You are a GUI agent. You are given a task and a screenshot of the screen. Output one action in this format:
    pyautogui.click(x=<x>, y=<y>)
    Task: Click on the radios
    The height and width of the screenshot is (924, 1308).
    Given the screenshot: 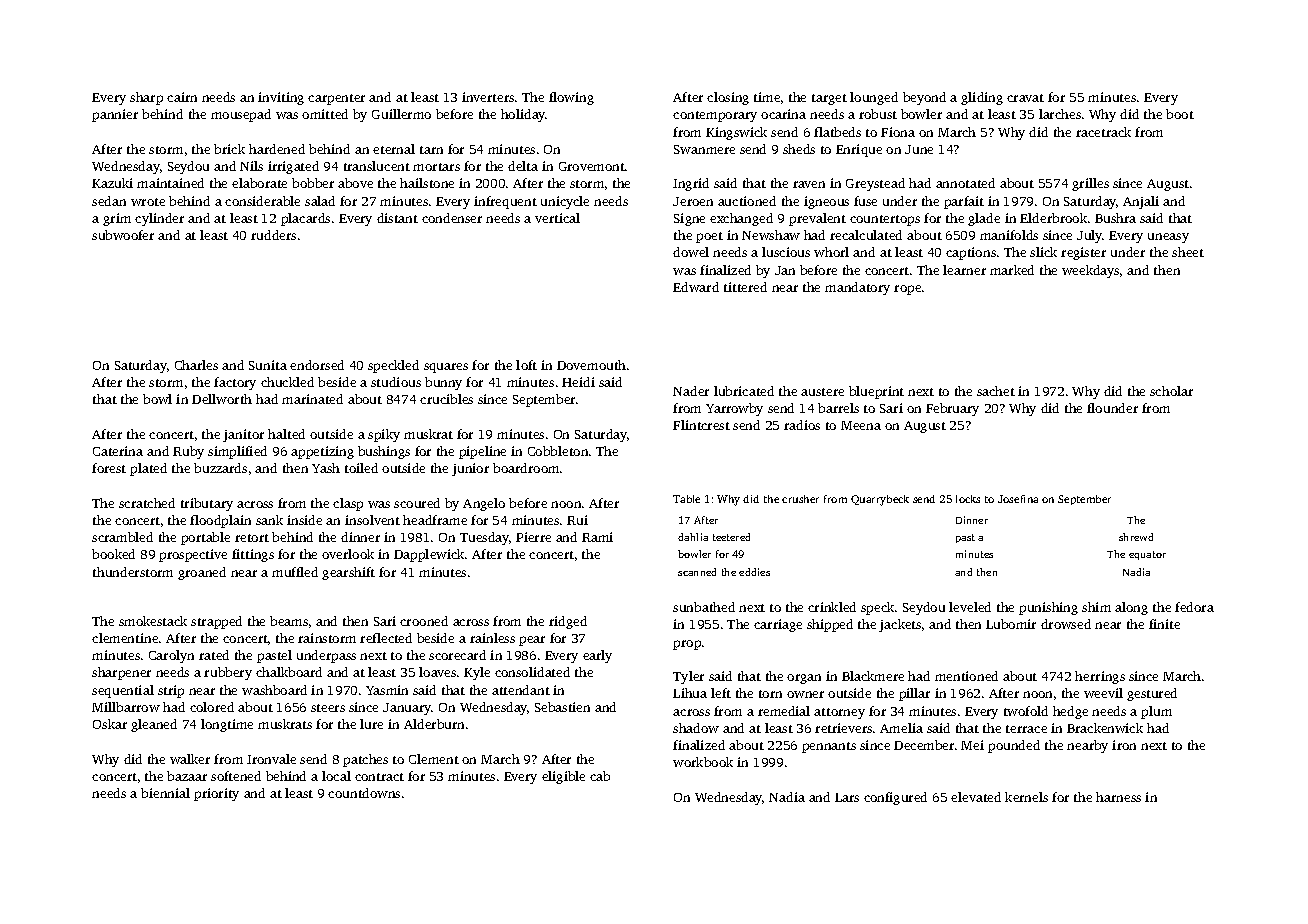 What is the action you would take?
    pyautogui.click(x=802, y=425)
